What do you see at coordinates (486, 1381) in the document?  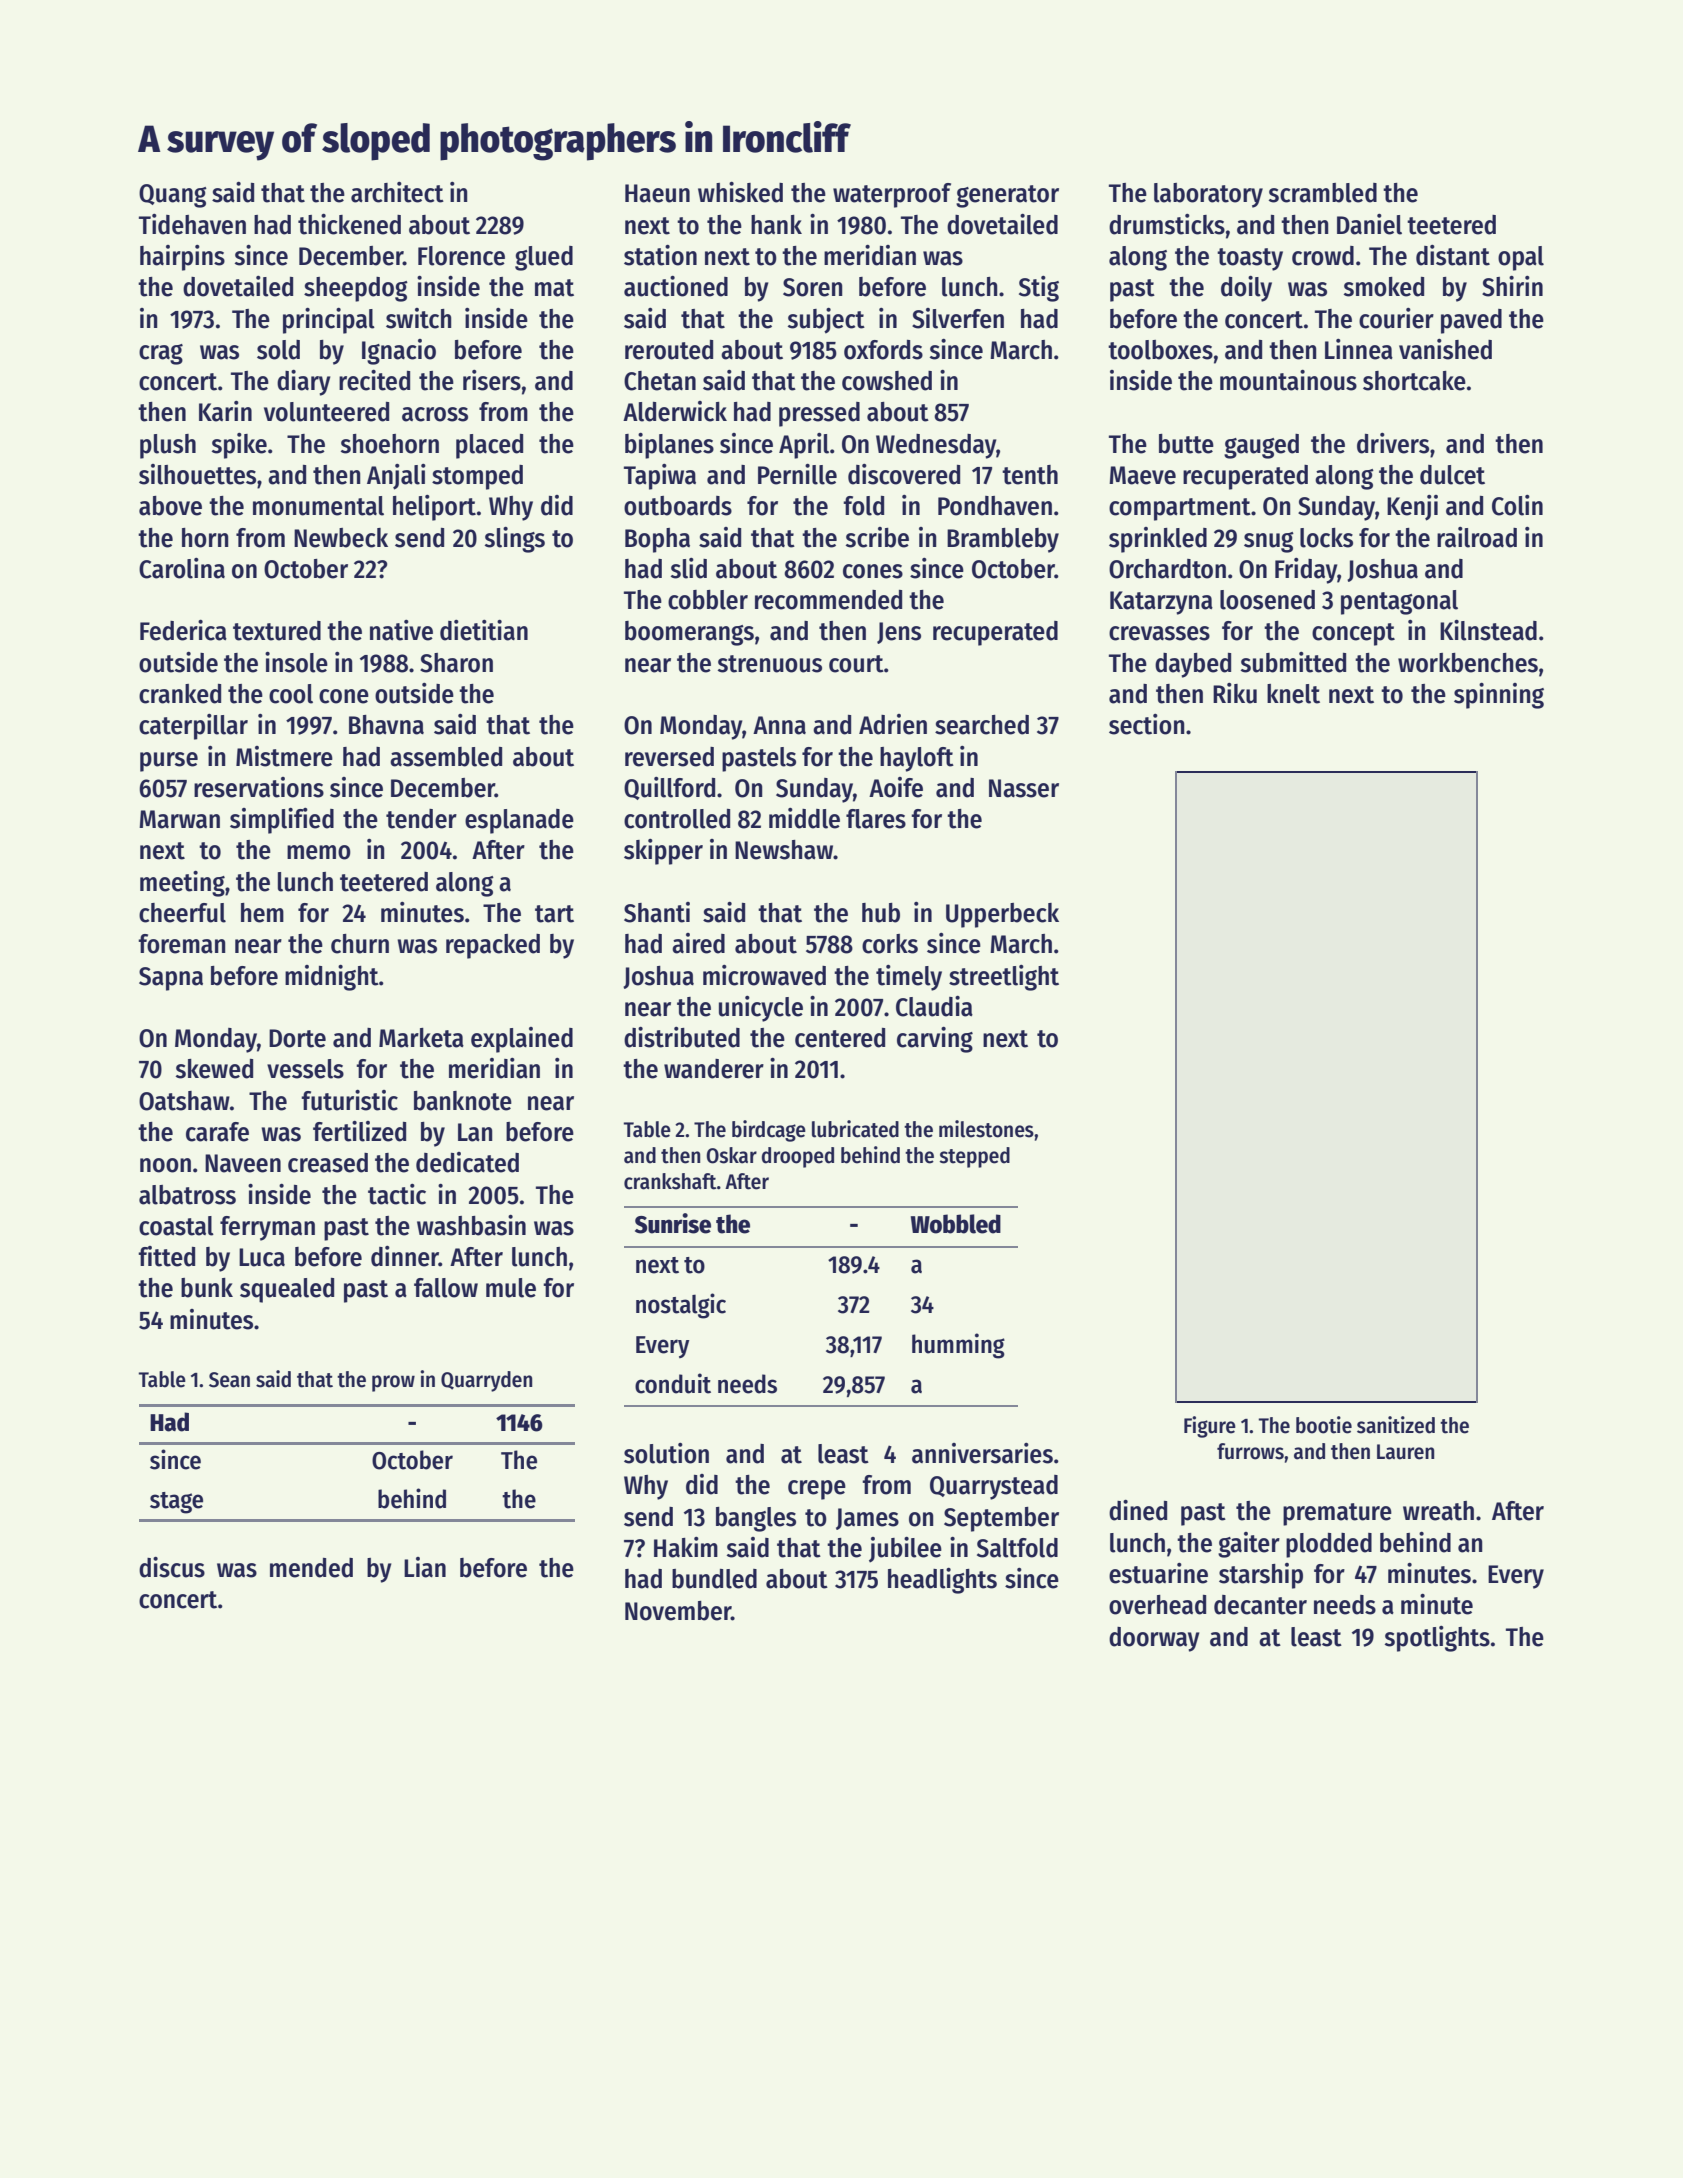 I see `Quarryden` at bounding box center [486, 1381].
